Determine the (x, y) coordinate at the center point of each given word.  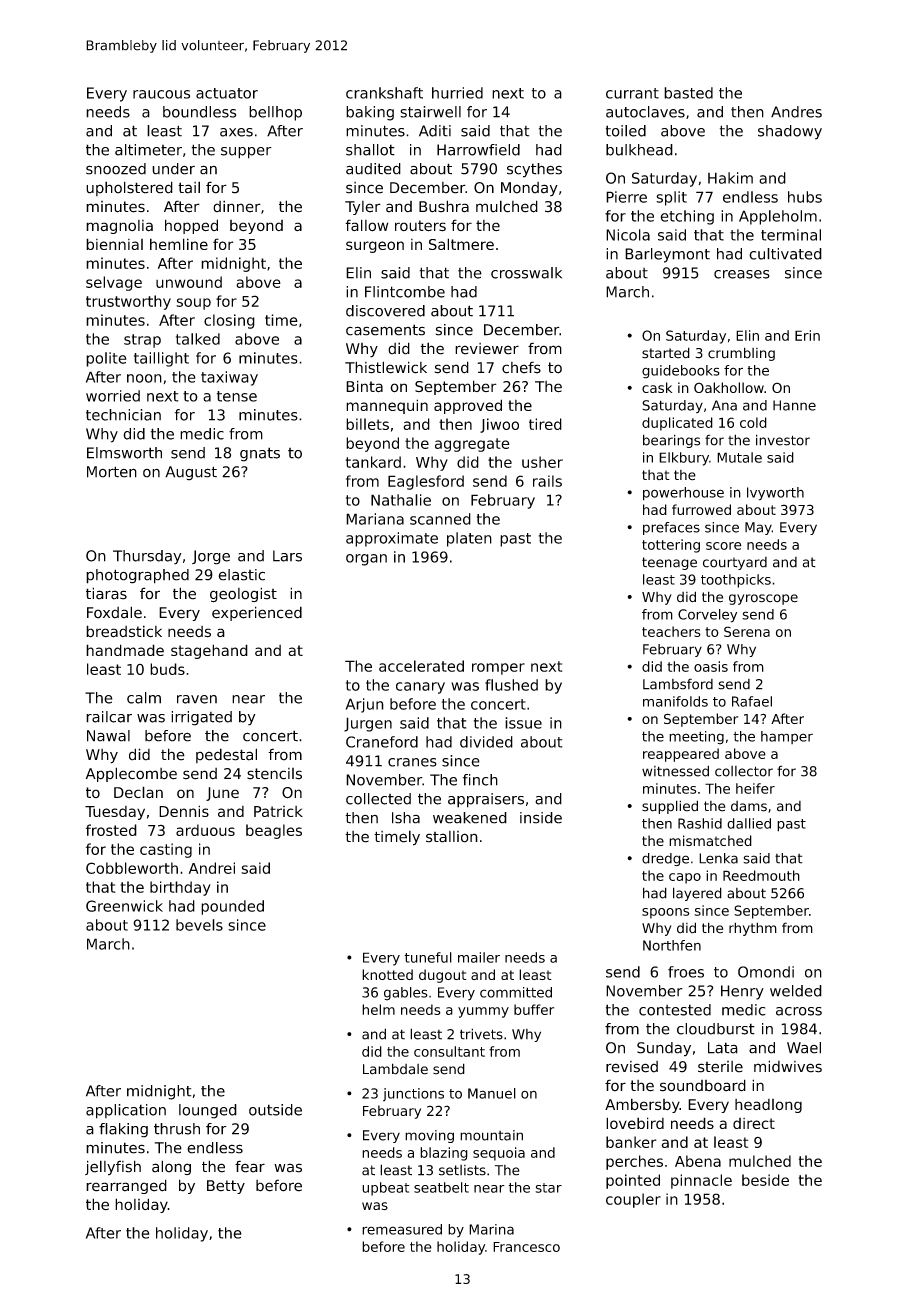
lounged (208, 1111)
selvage (114, 283)
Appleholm (778, 217)
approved (468, 406)
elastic (241, 575)
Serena (747, 631)
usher (542, 462)
